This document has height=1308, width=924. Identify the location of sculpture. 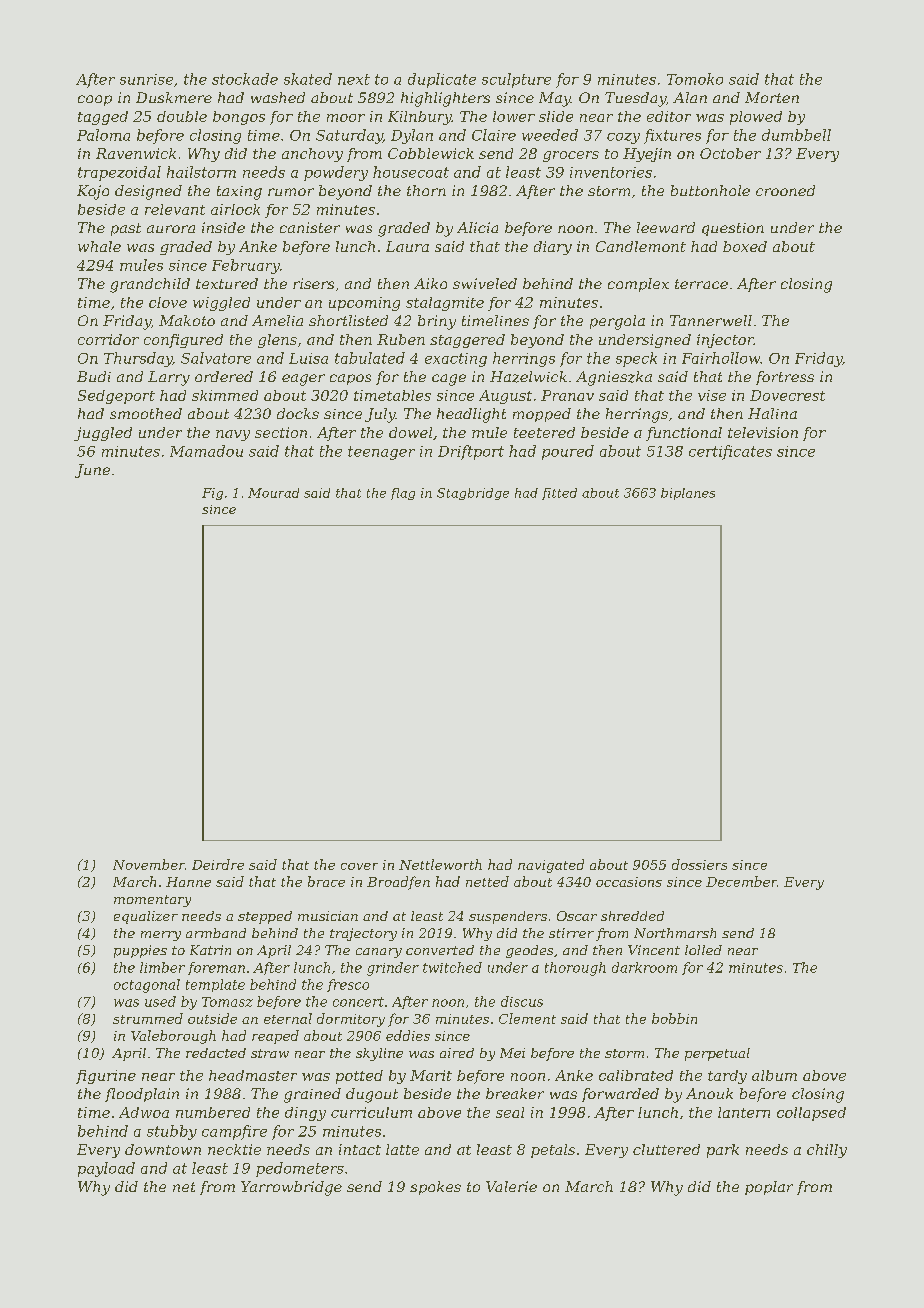
(516, 80).
